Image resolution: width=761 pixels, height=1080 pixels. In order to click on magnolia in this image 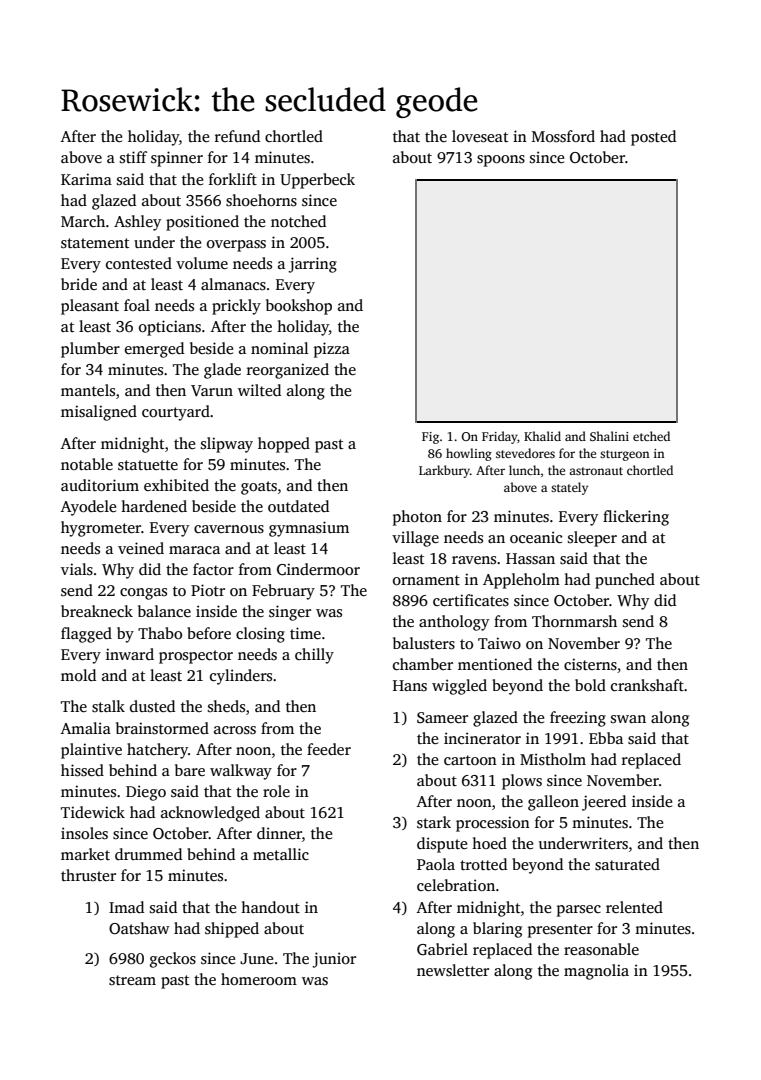, I will do `click(596, 972)`.
